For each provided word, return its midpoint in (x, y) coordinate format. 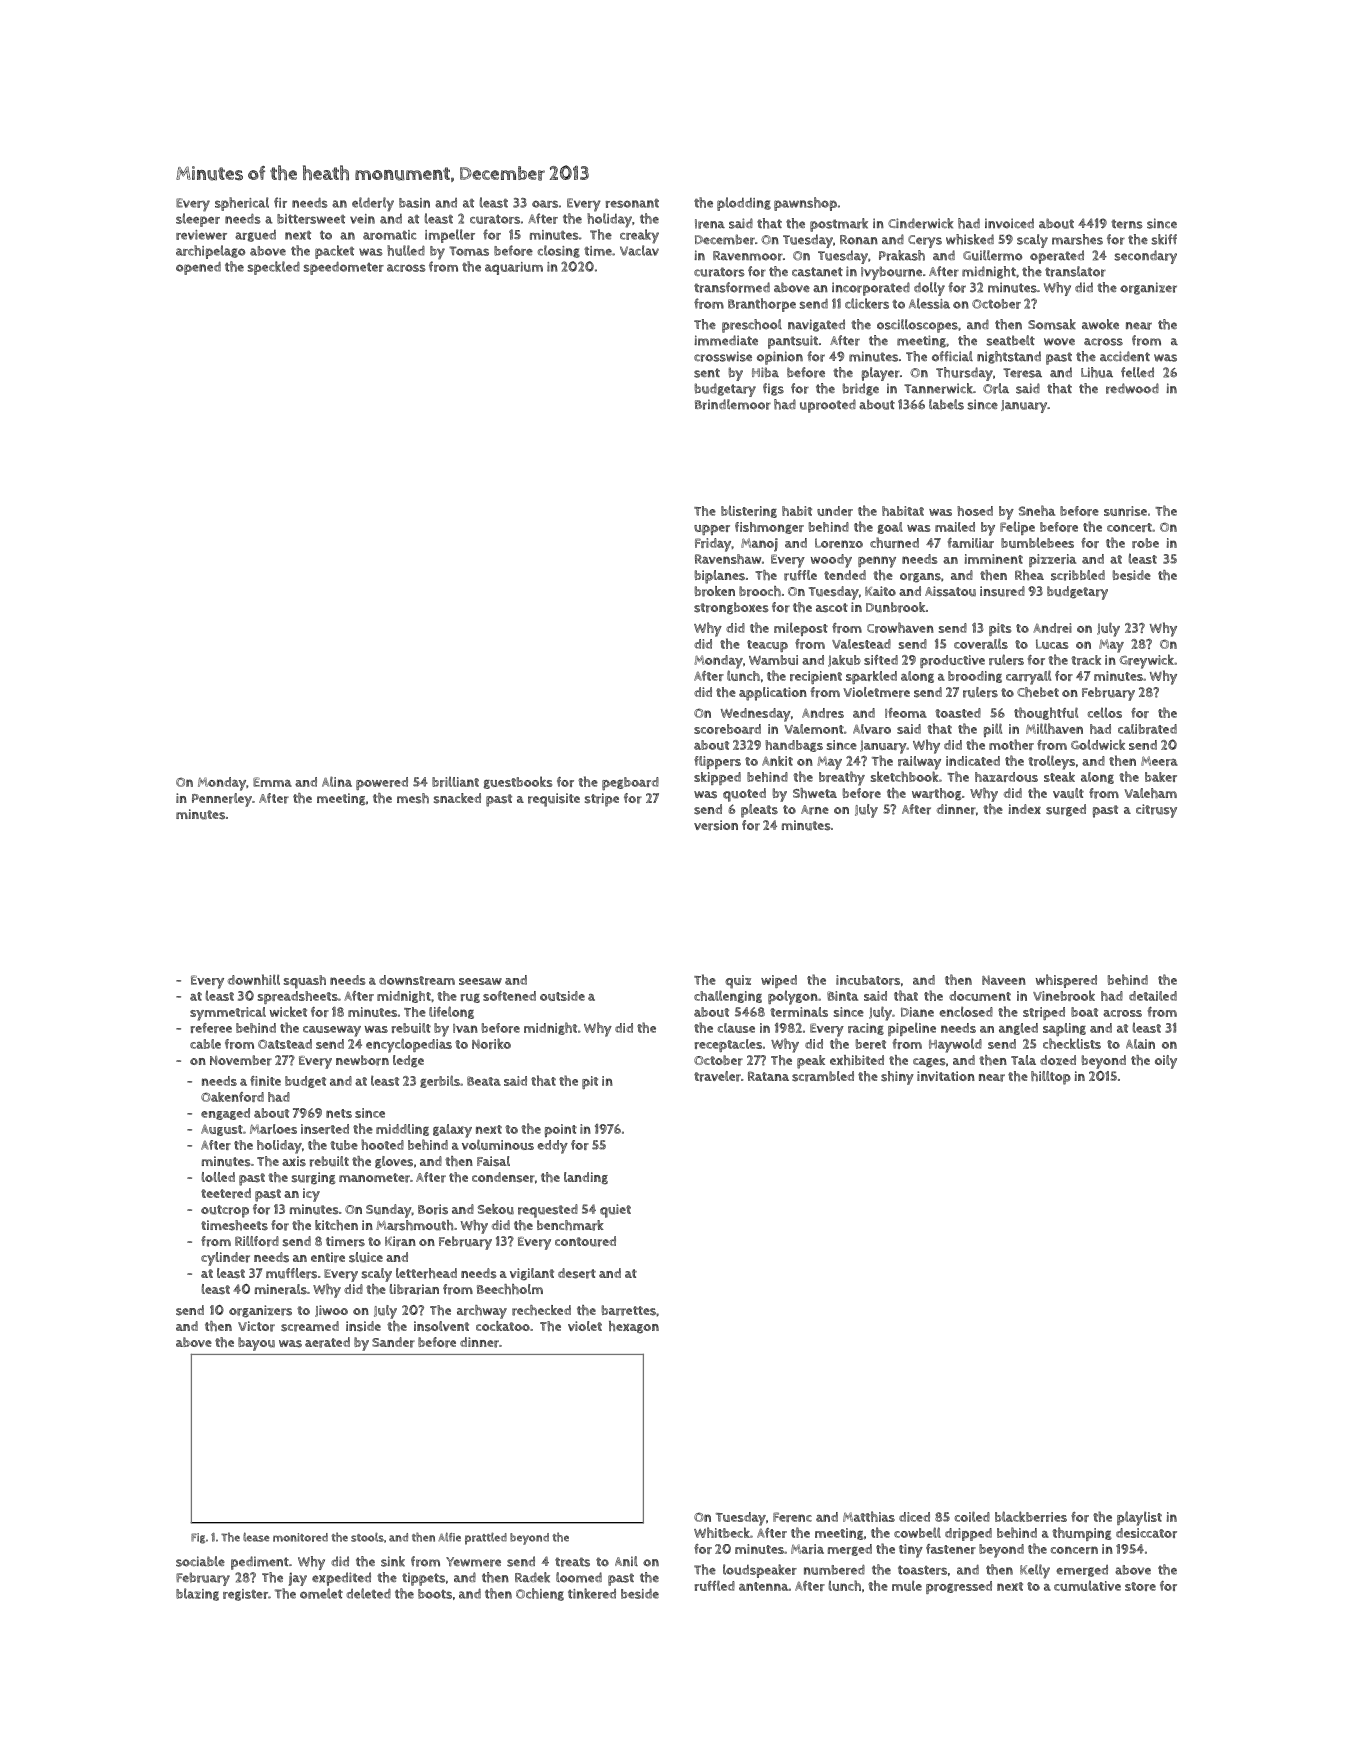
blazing (197, 1594)
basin (414, 203)
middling (402, 1130)
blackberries (1031, 1516)
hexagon (634, 1327)
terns (1127, 224)
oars (545, 204)
